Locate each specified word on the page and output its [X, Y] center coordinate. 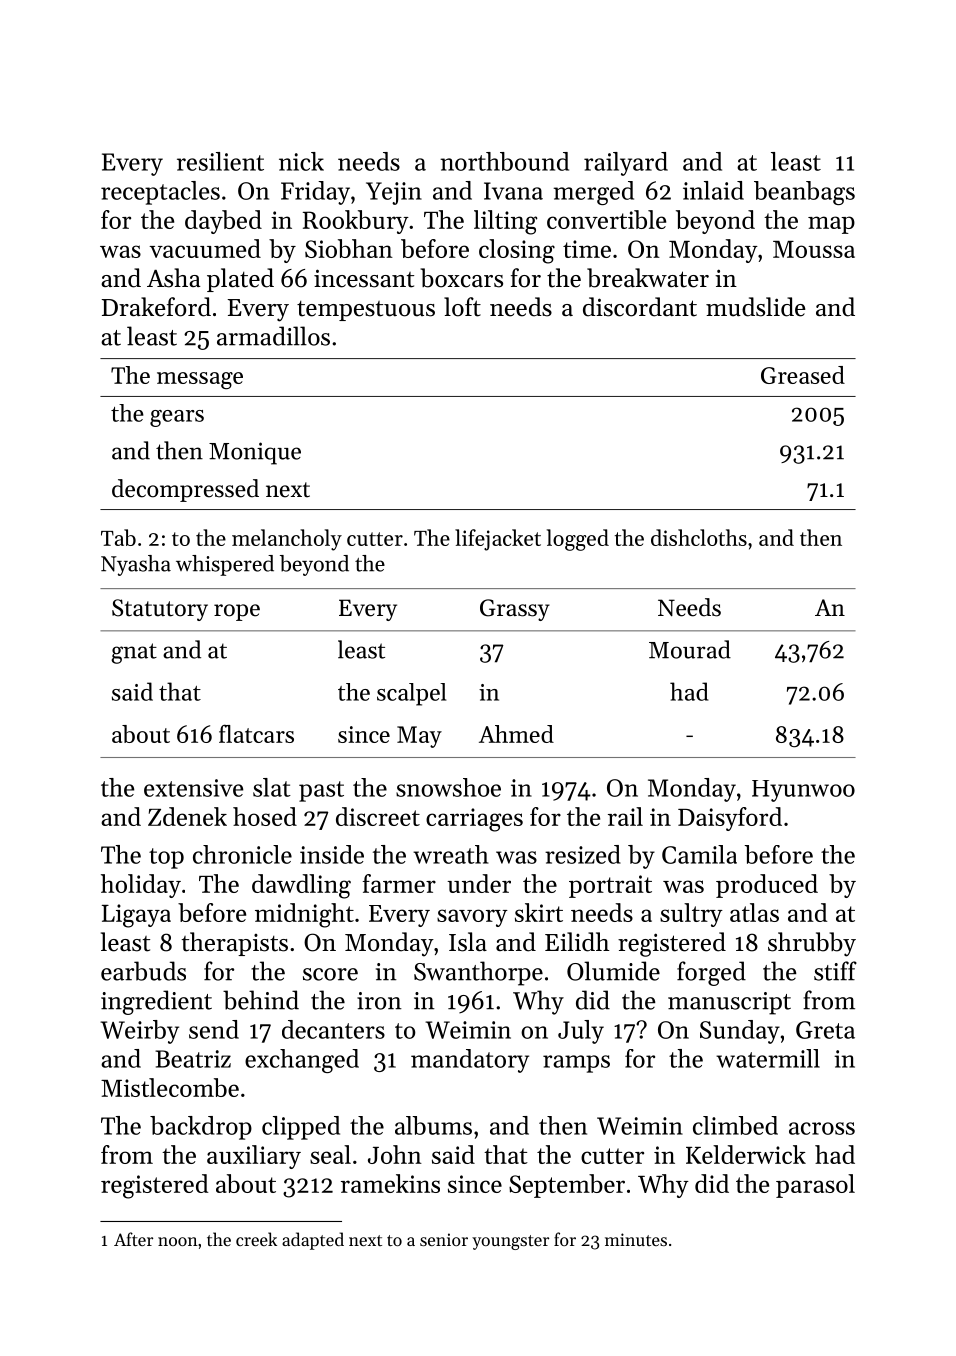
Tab [118, 537]
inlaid [713, 190]
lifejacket [498, 540]
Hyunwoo [803, 791]
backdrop [201, 1128]
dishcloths [699, 537]
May [419, 737]
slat [272, 787]
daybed [223, 222]
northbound [504, 161]
